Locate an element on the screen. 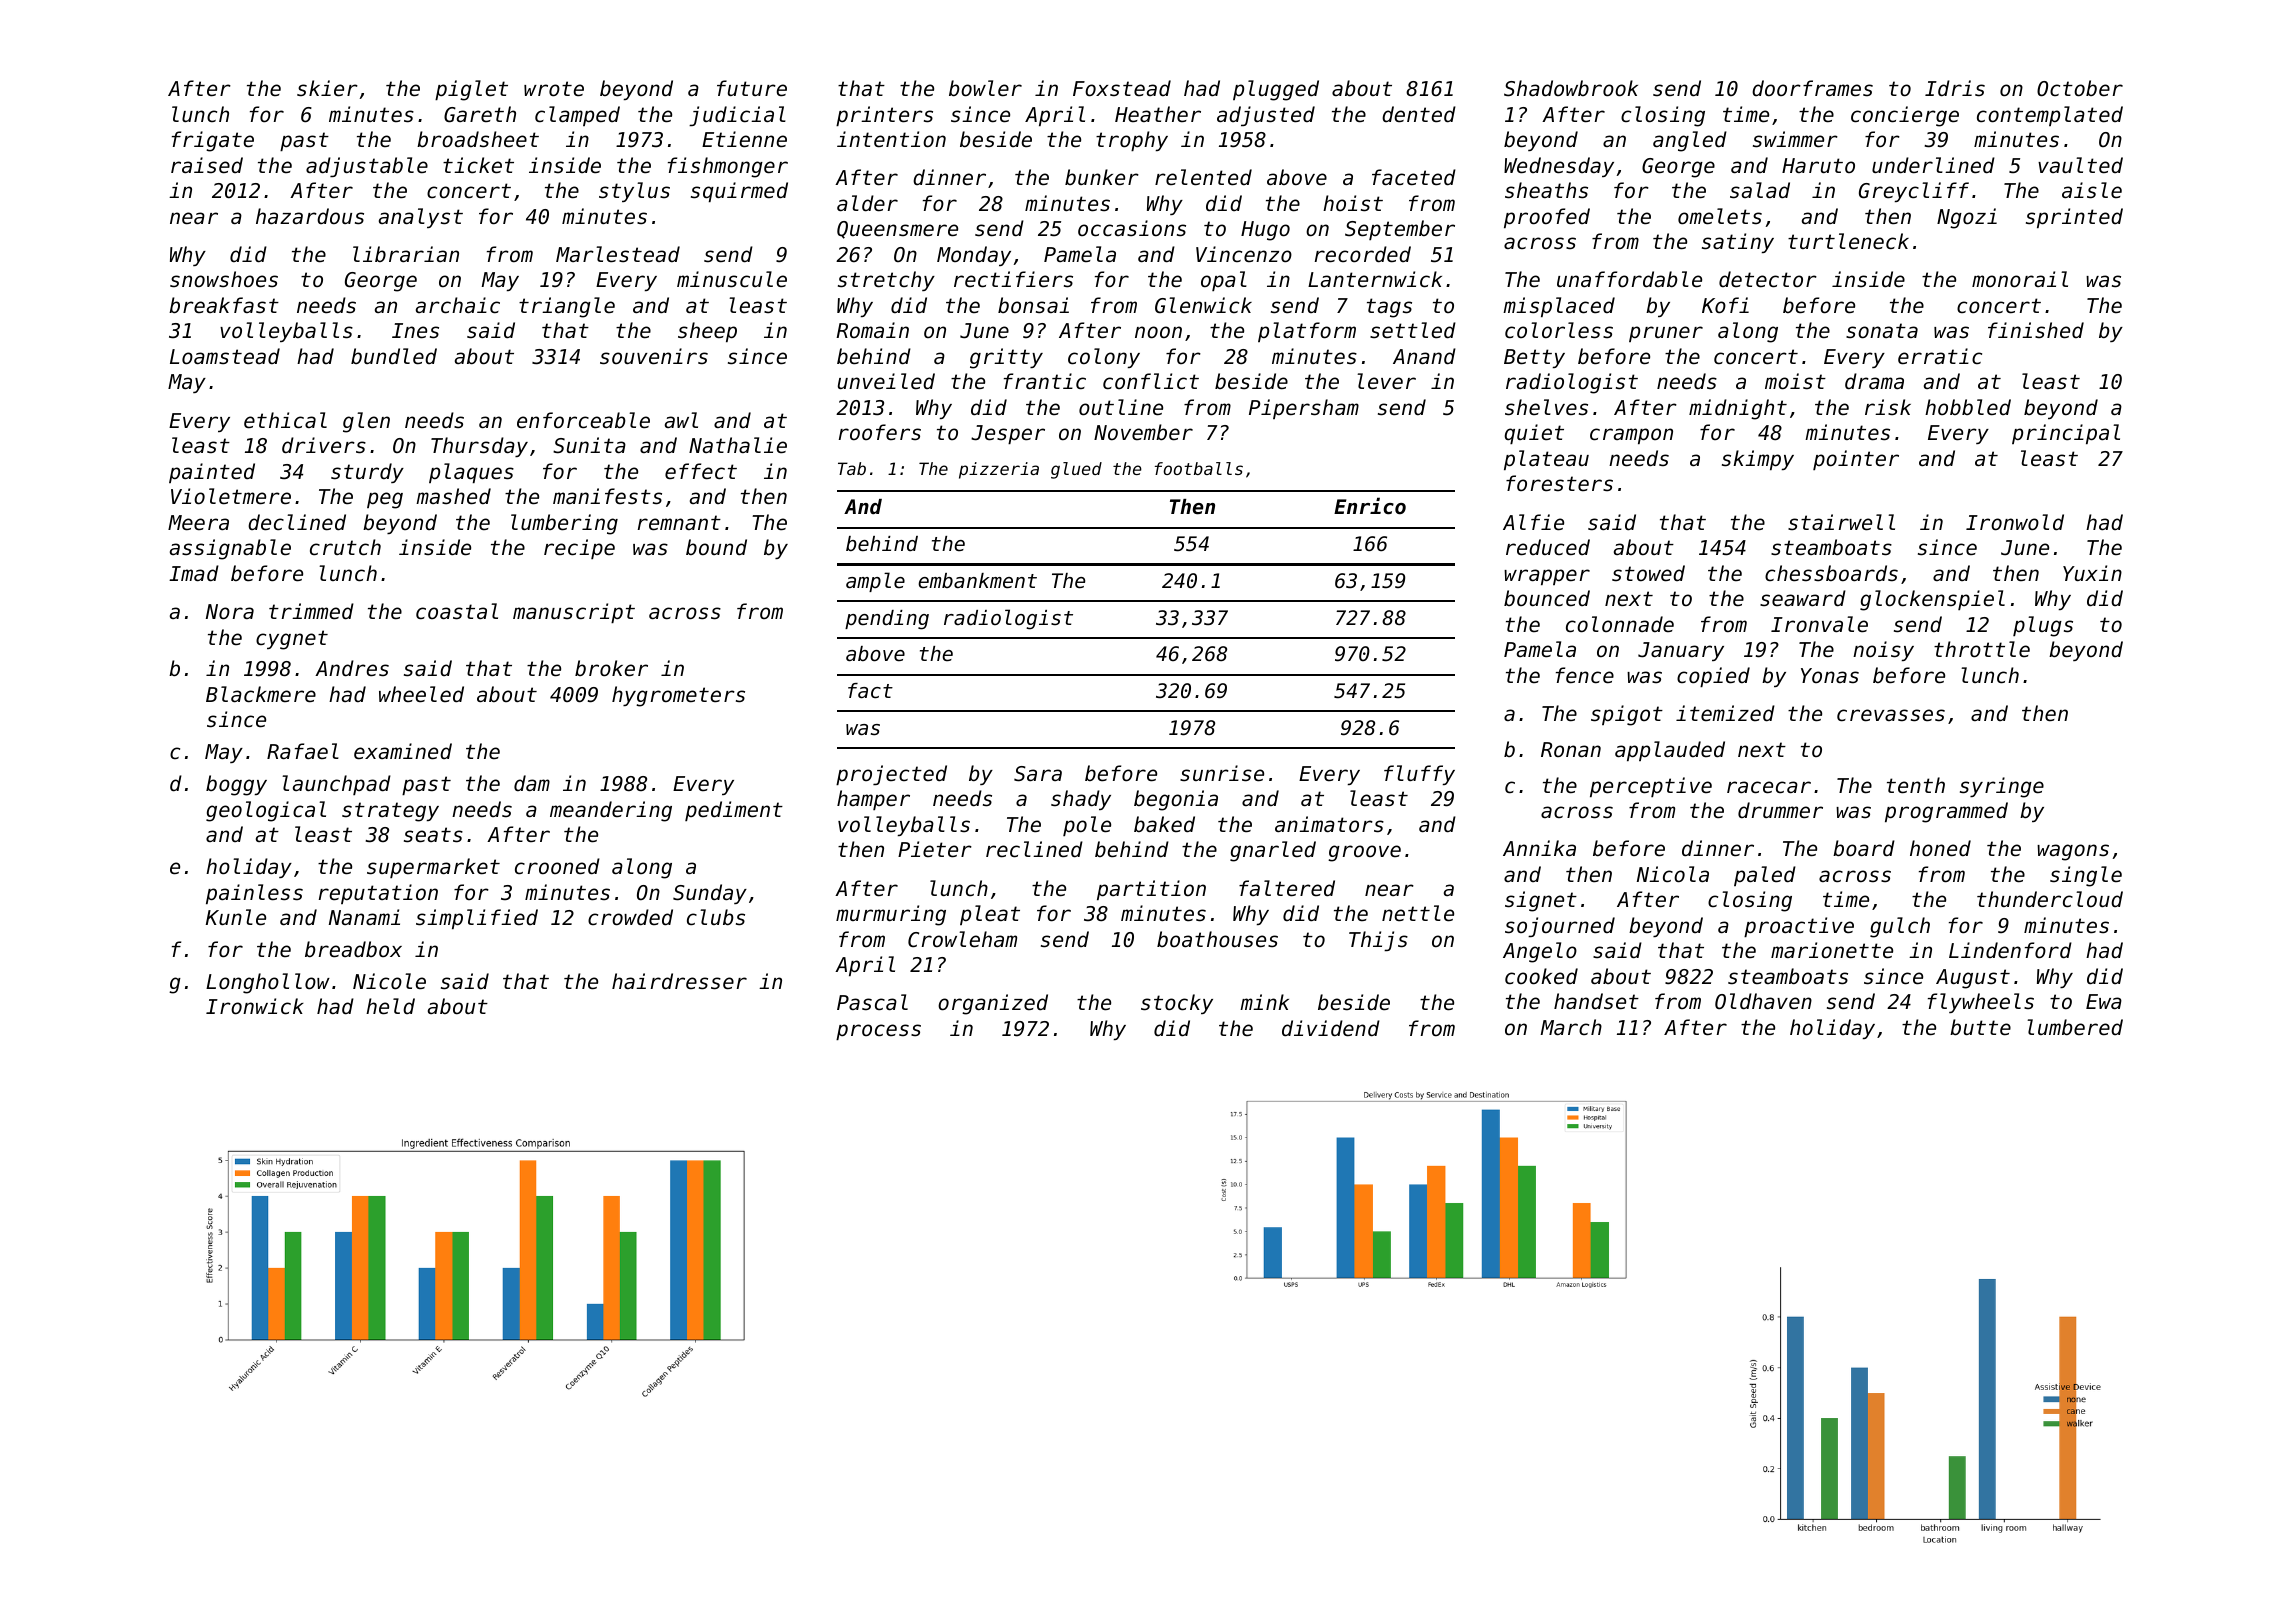 The image size is (2292, 1620). Ironvale is located at coordinates (1819, 624).
